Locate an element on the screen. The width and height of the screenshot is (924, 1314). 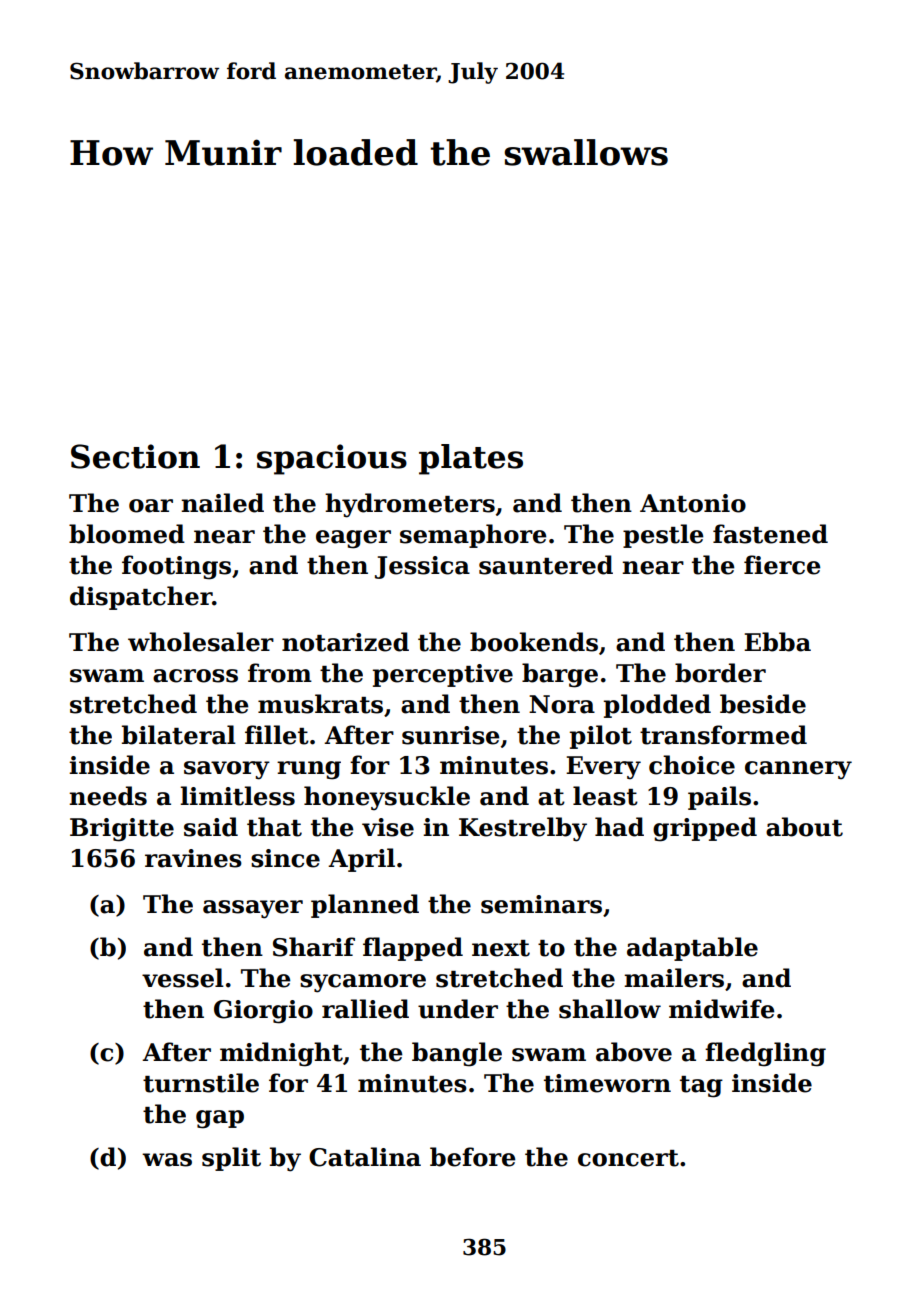
about is located at coordinates (804, 827).
